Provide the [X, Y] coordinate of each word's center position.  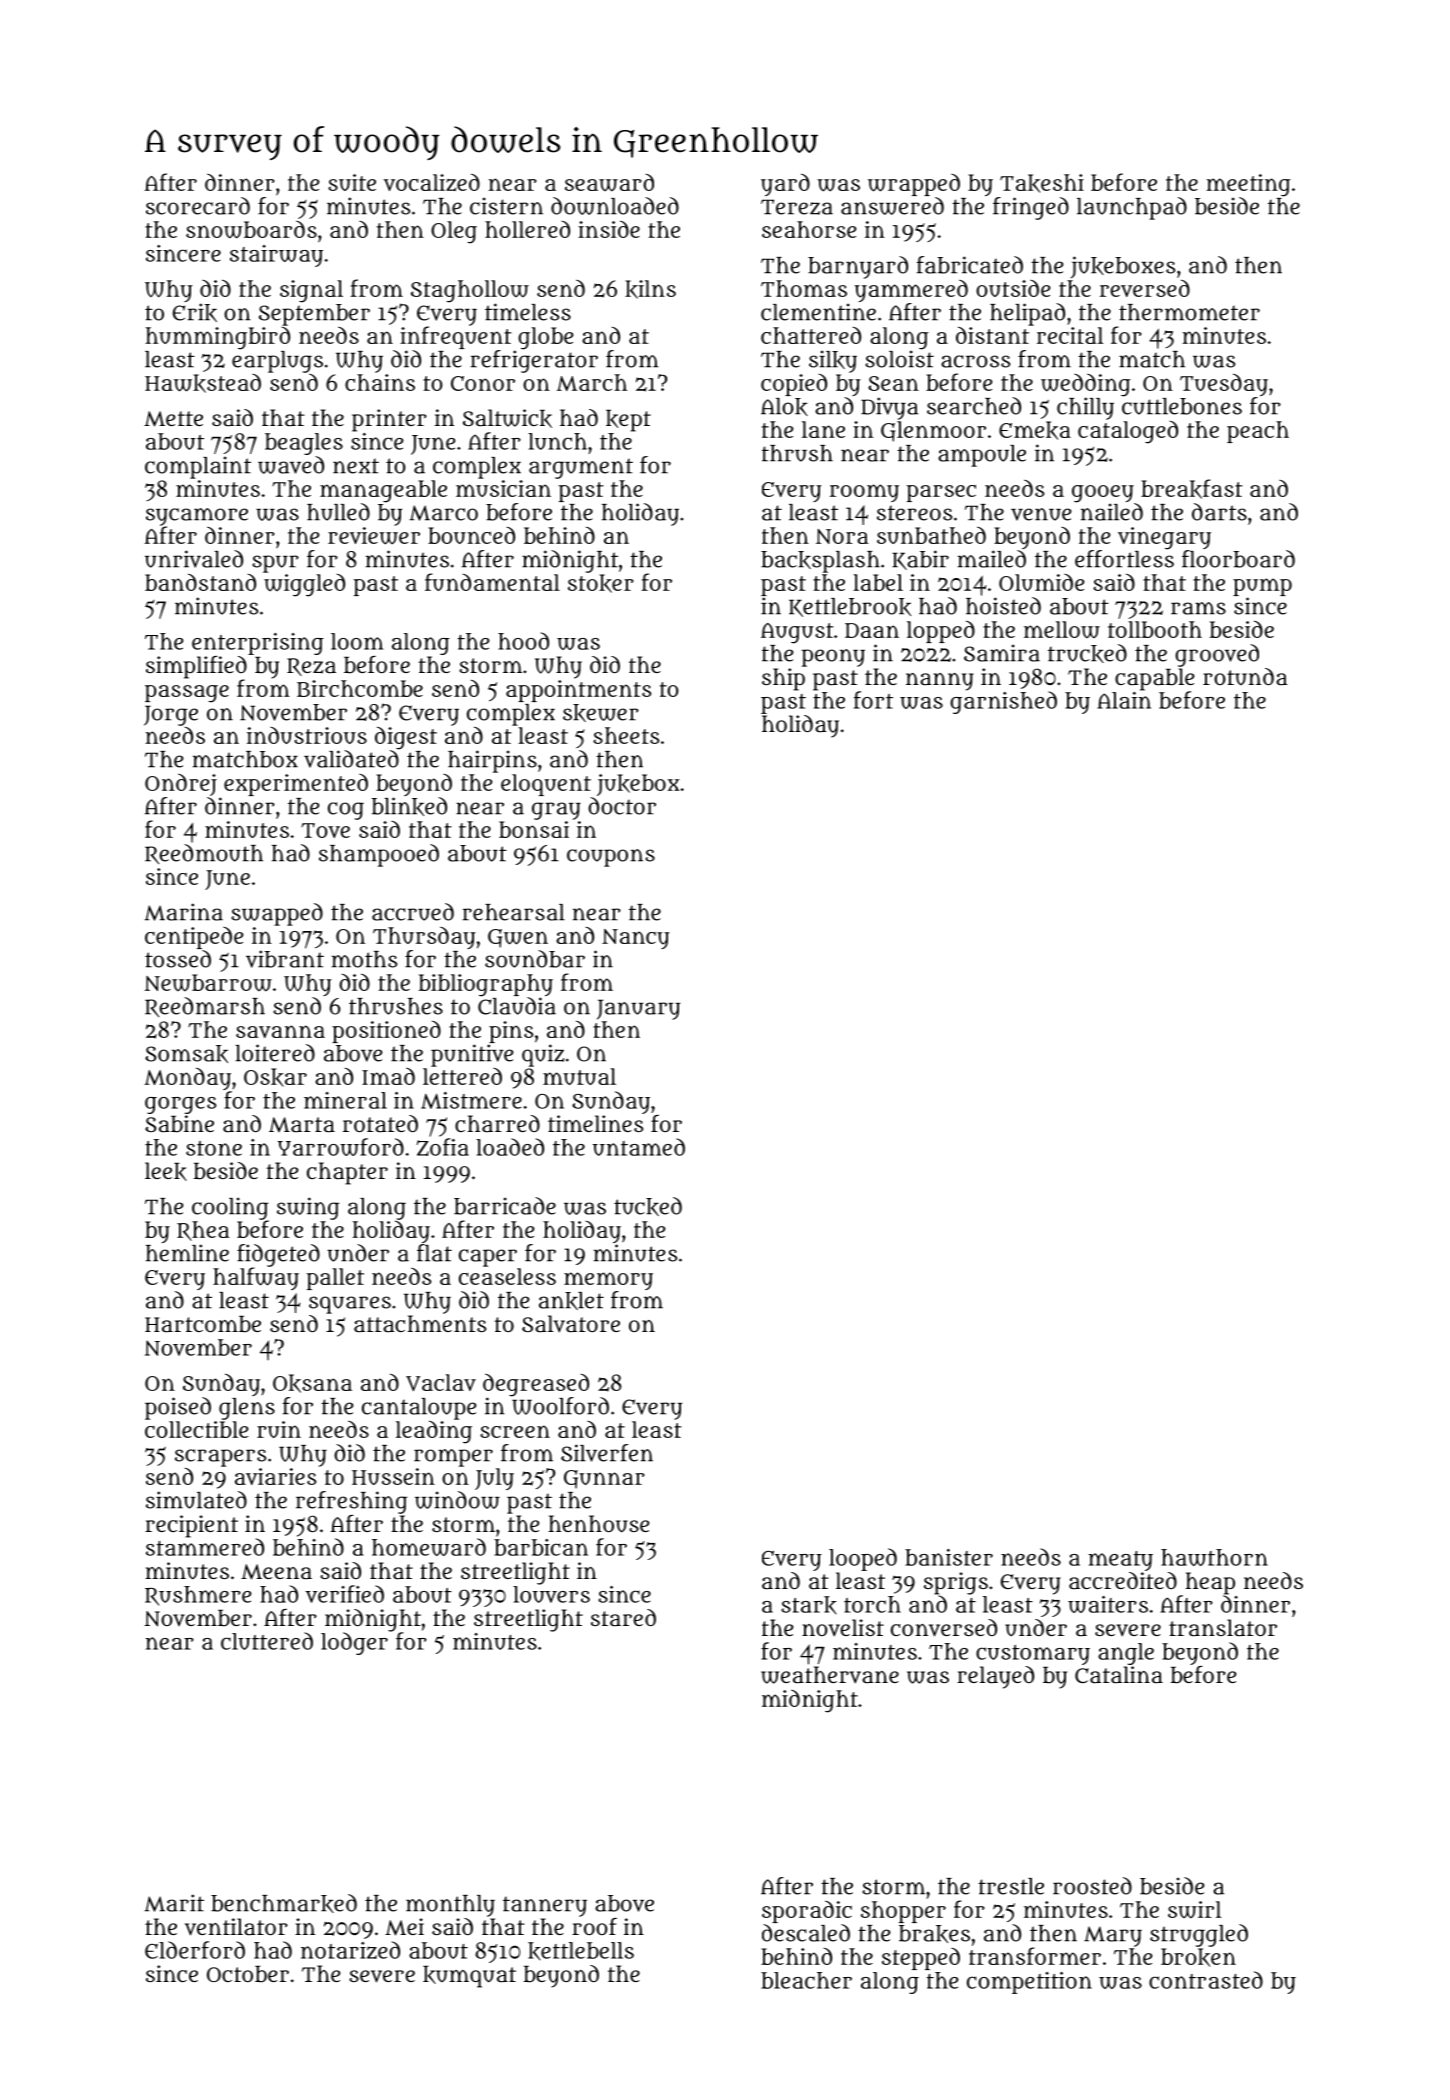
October [248, 1974]
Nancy [635, 939]
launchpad [1132, 208]
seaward [609, 182]
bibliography [486, 985]
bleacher [806, 1980]
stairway [276, 256]
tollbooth [1155, 629]
